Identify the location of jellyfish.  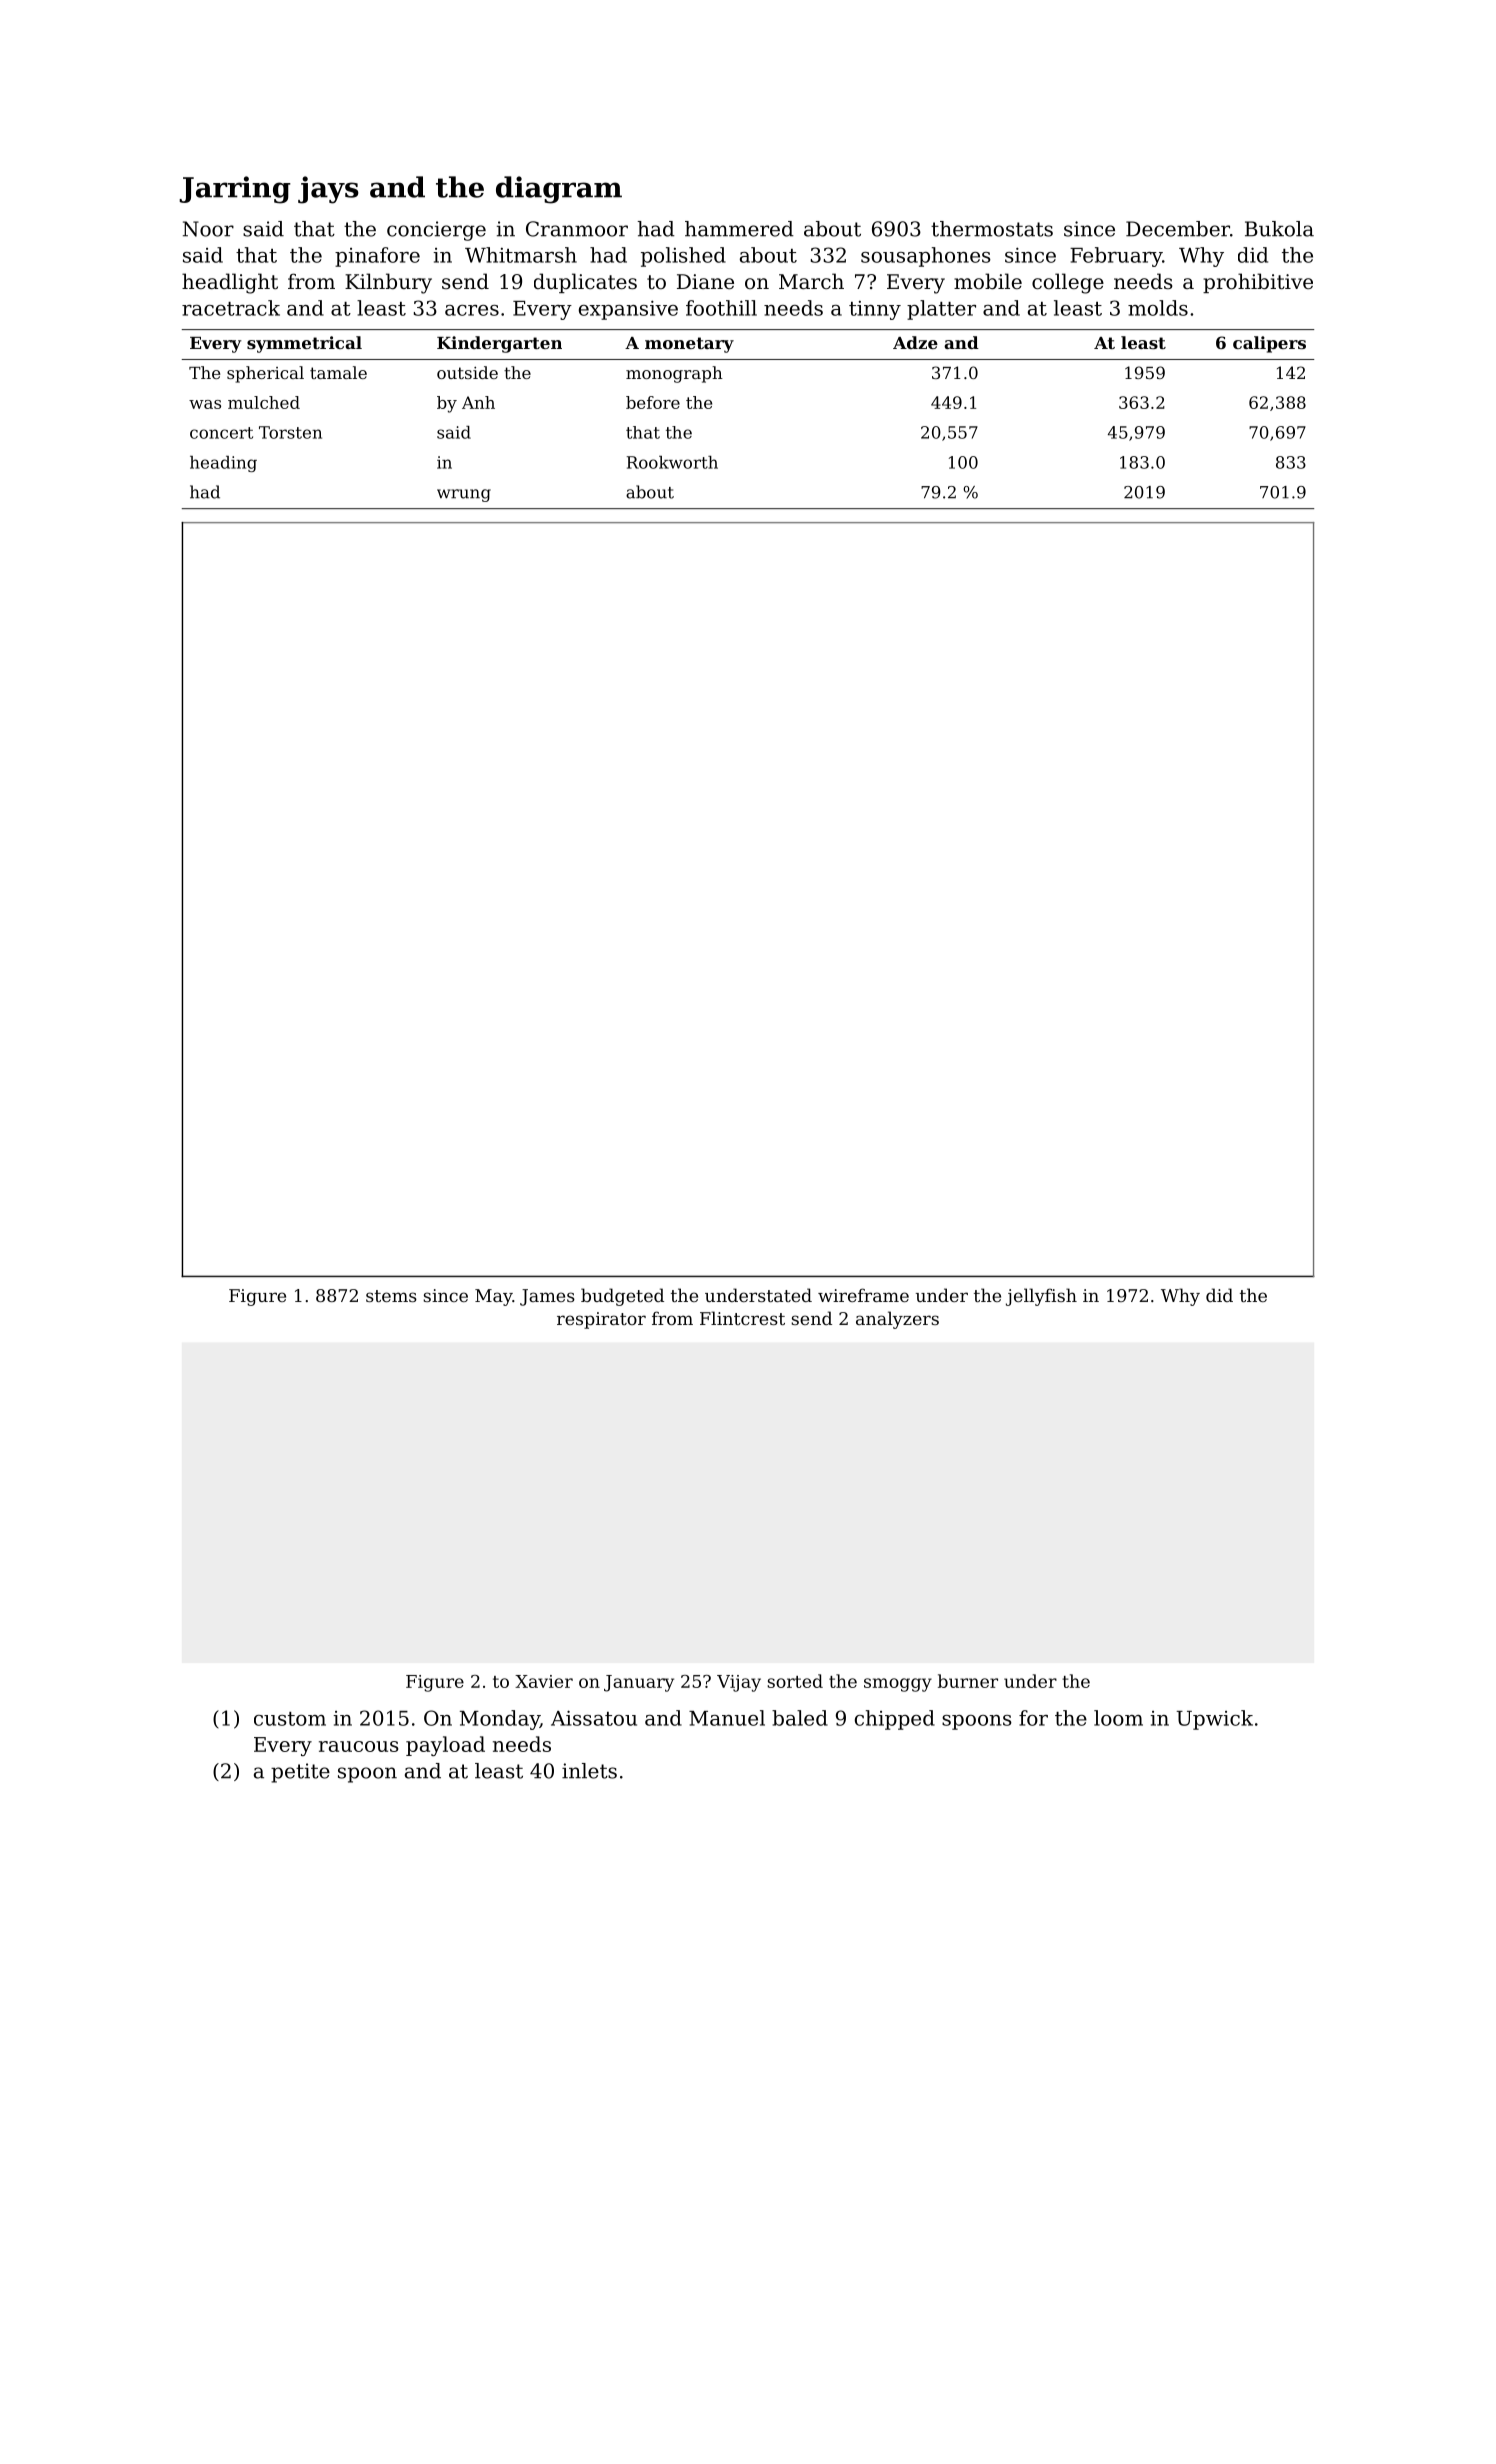
(1041, 1297).
